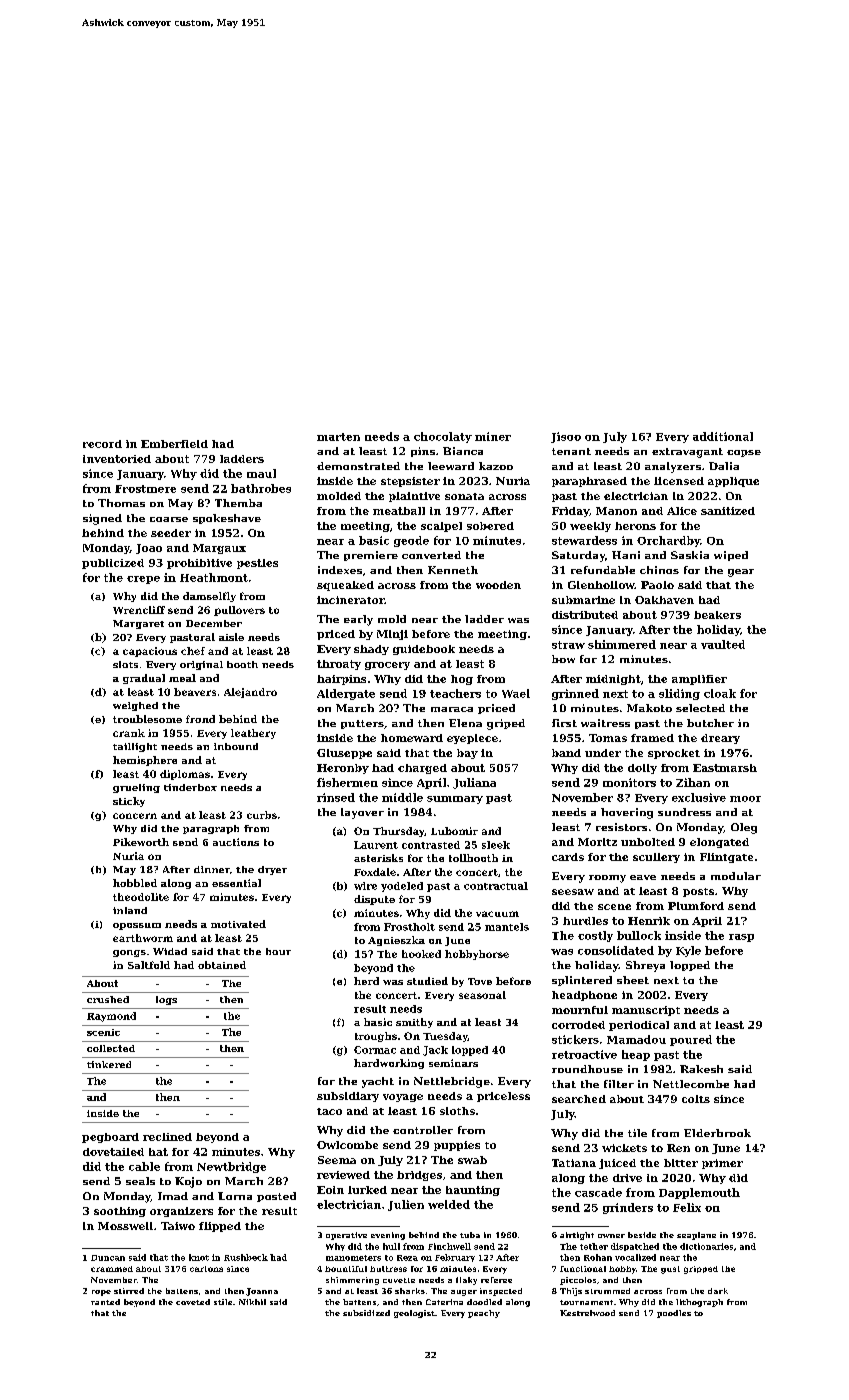 The height and width of the screenshot is (1400, 849). Describe the element at coordinates (102, 444) in the screenshot. I see `record` at that location.
